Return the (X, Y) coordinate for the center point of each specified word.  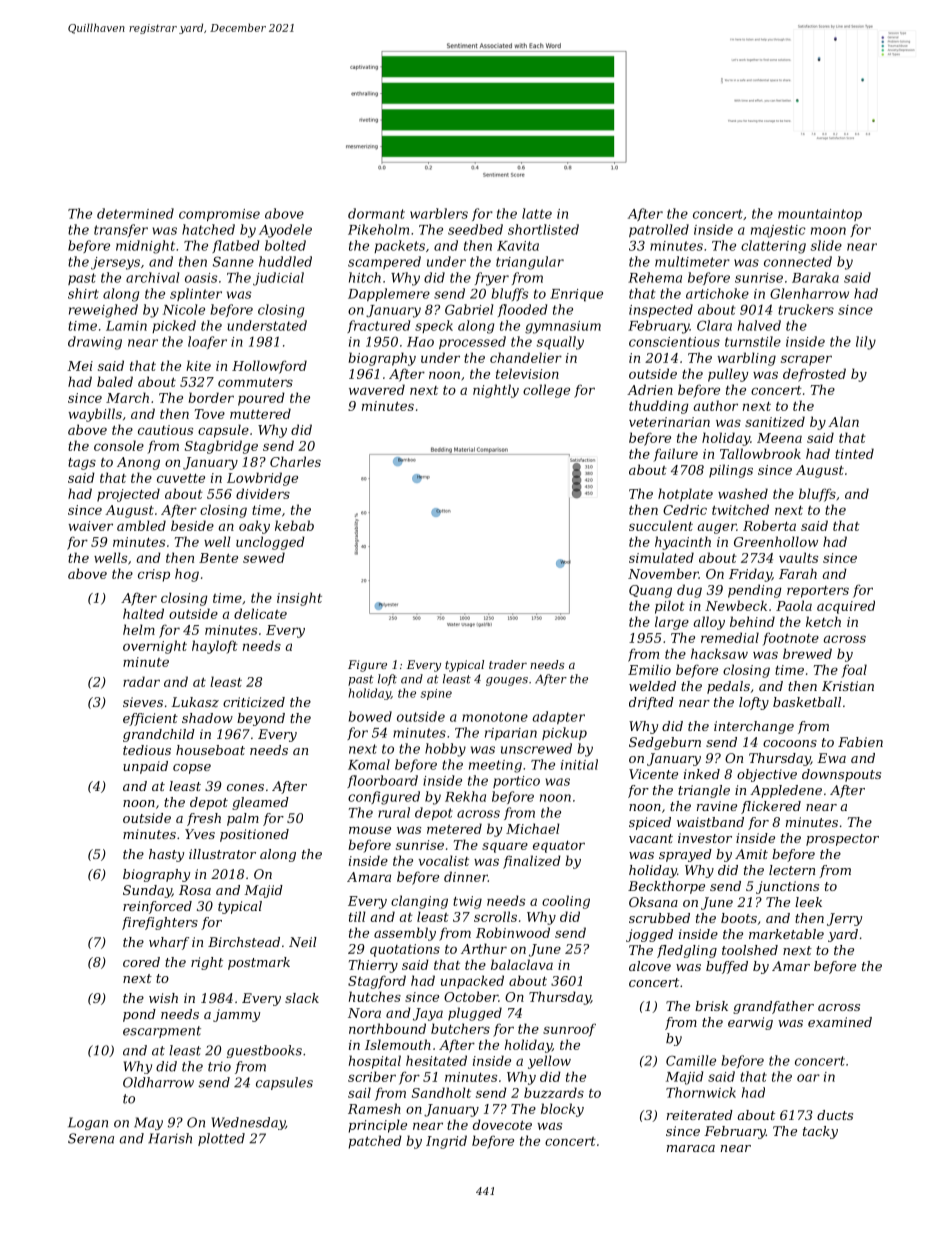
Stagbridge (221, 447)
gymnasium (563, 327)
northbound (387, 1028)
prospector (842, 840)
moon (828, 231)
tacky (820, 1132)
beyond (261, 719)
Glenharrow (809, 293)
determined (135, 213)
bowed (370, 716)
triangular (530, 263)
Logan (88, 1123)
